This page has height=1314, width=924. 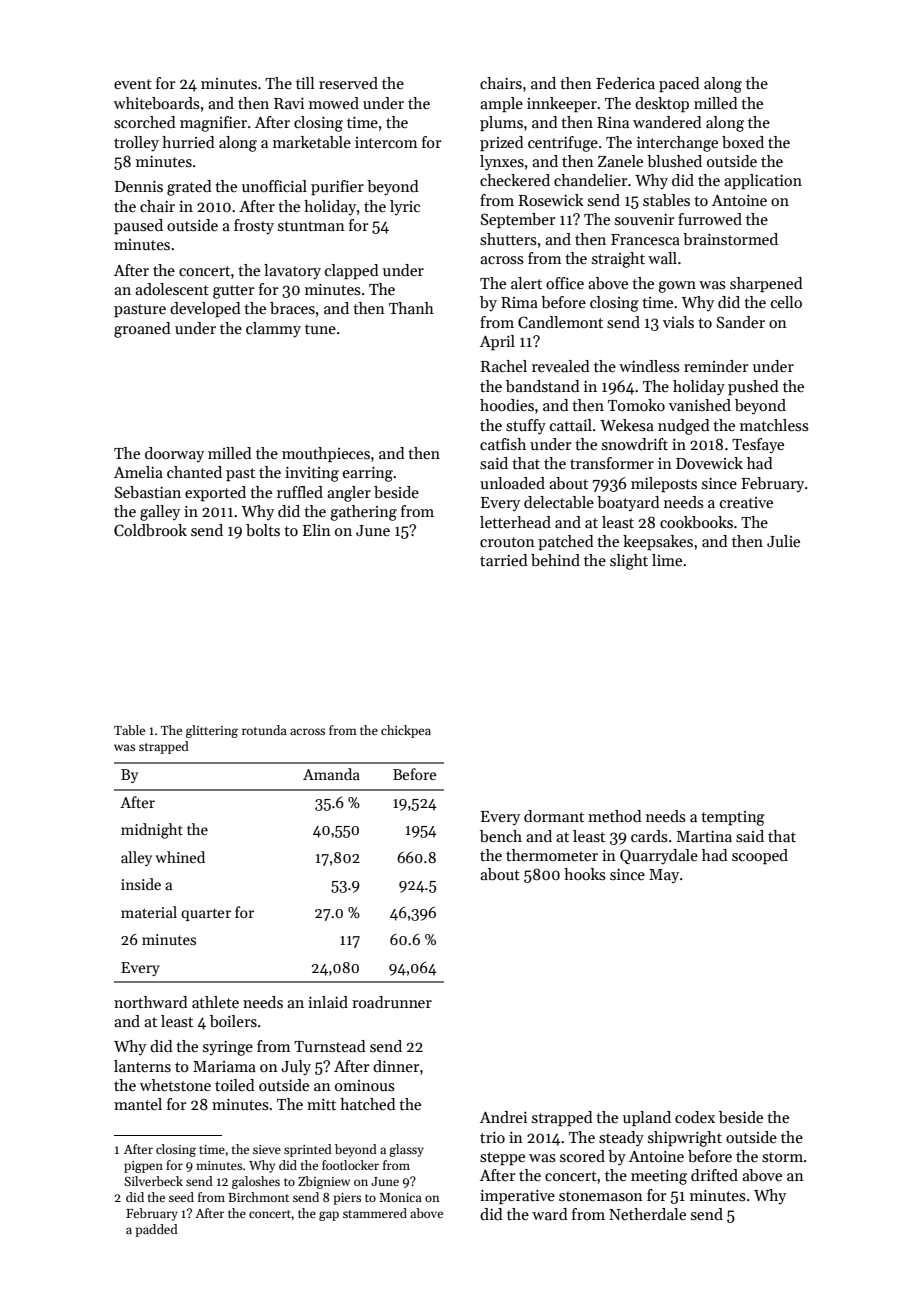 What do you see at coordinates (328, 1002) in the page?
I see `inlaid` at bounding box center [328, 1002].
